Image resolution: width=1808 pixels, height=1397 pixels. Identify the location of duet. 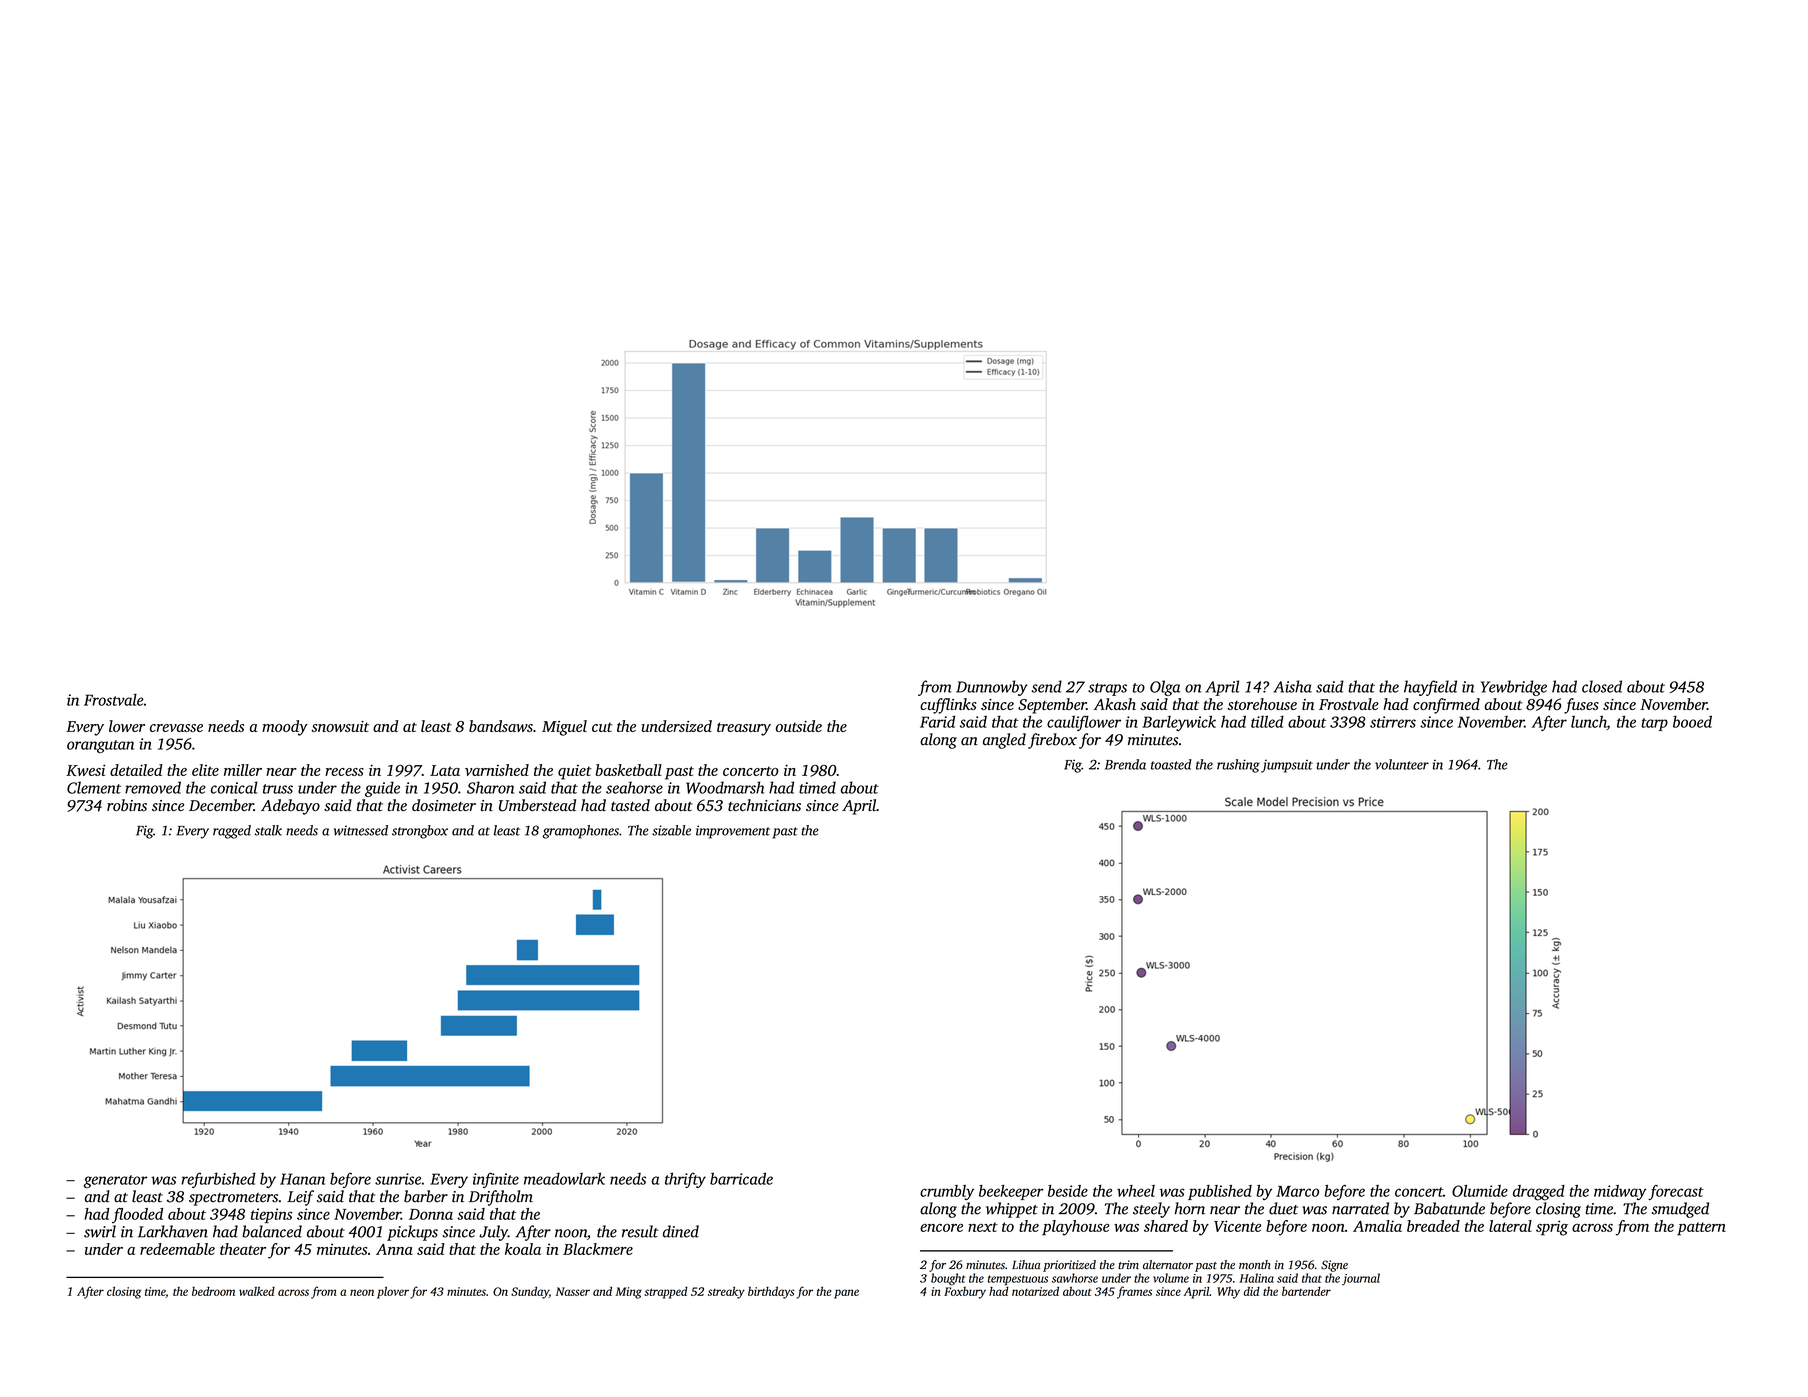
(1283, 1208).
